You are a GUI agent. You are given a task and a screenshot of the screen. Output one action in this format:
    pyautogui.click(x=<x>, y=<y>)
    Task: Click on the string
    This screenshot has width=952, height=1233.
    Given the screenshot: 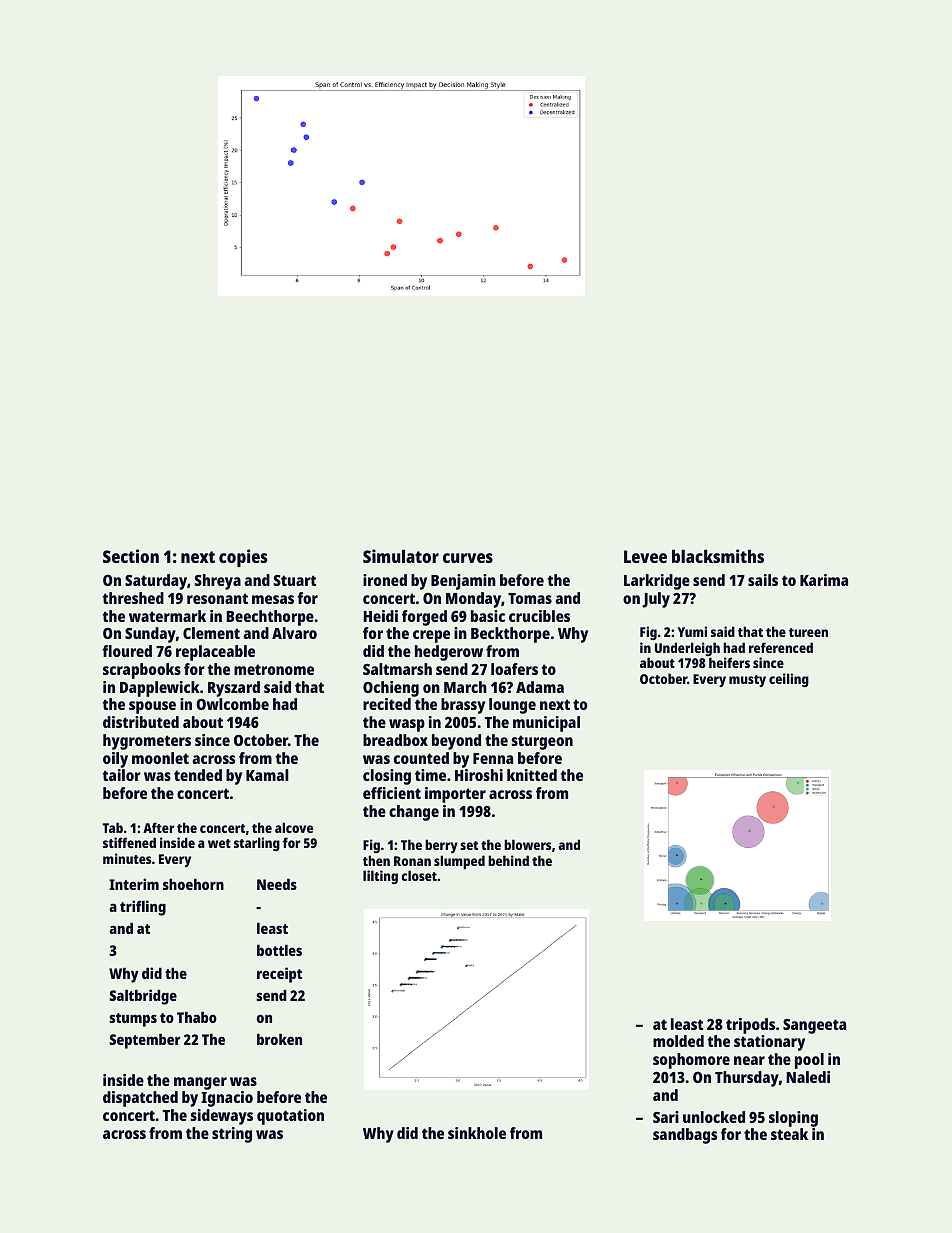 What is the action you would take?
    pyautogui.click(x=232, y=1135)
